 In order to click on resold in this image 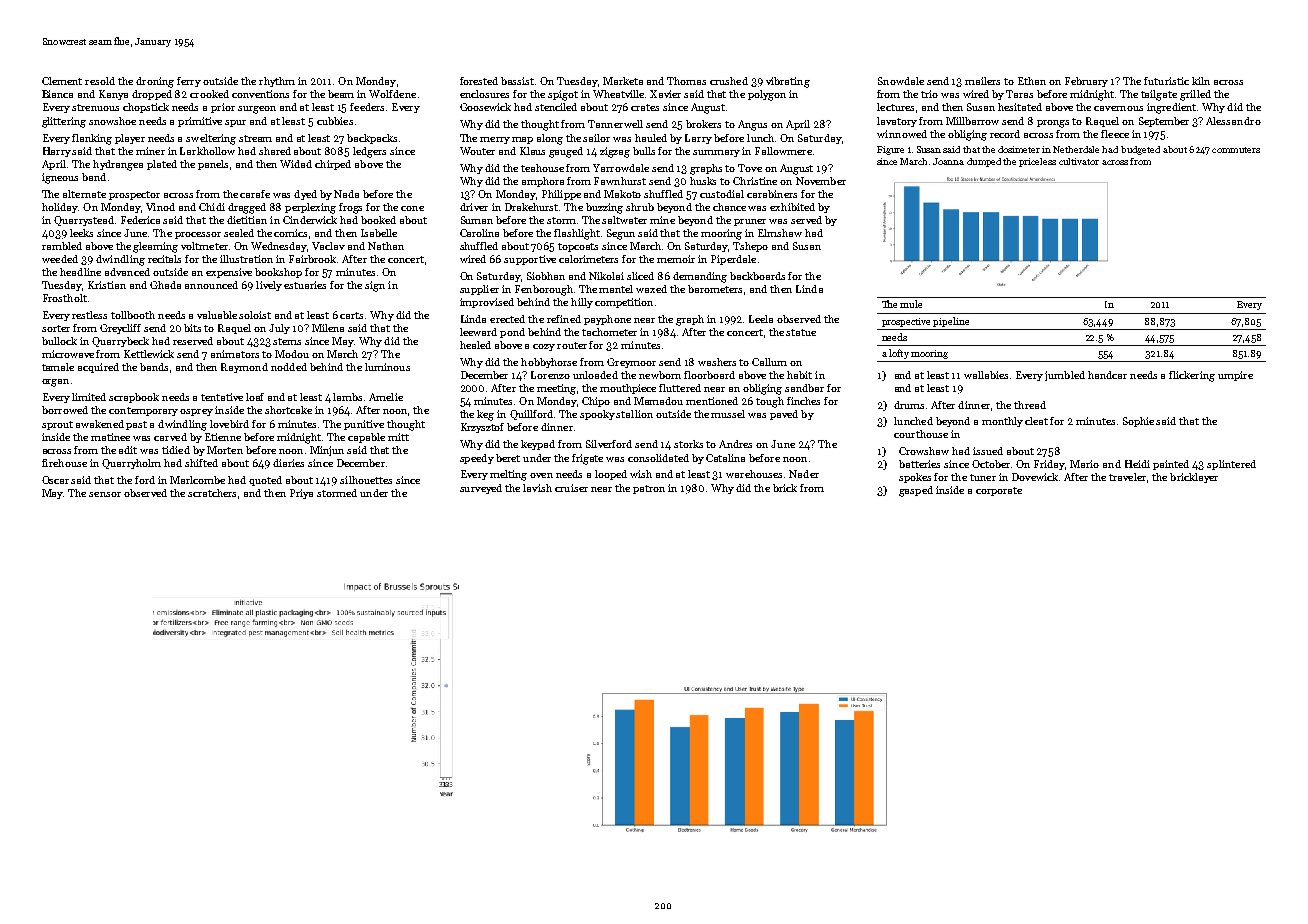, I will do `click(100, 81)`.
